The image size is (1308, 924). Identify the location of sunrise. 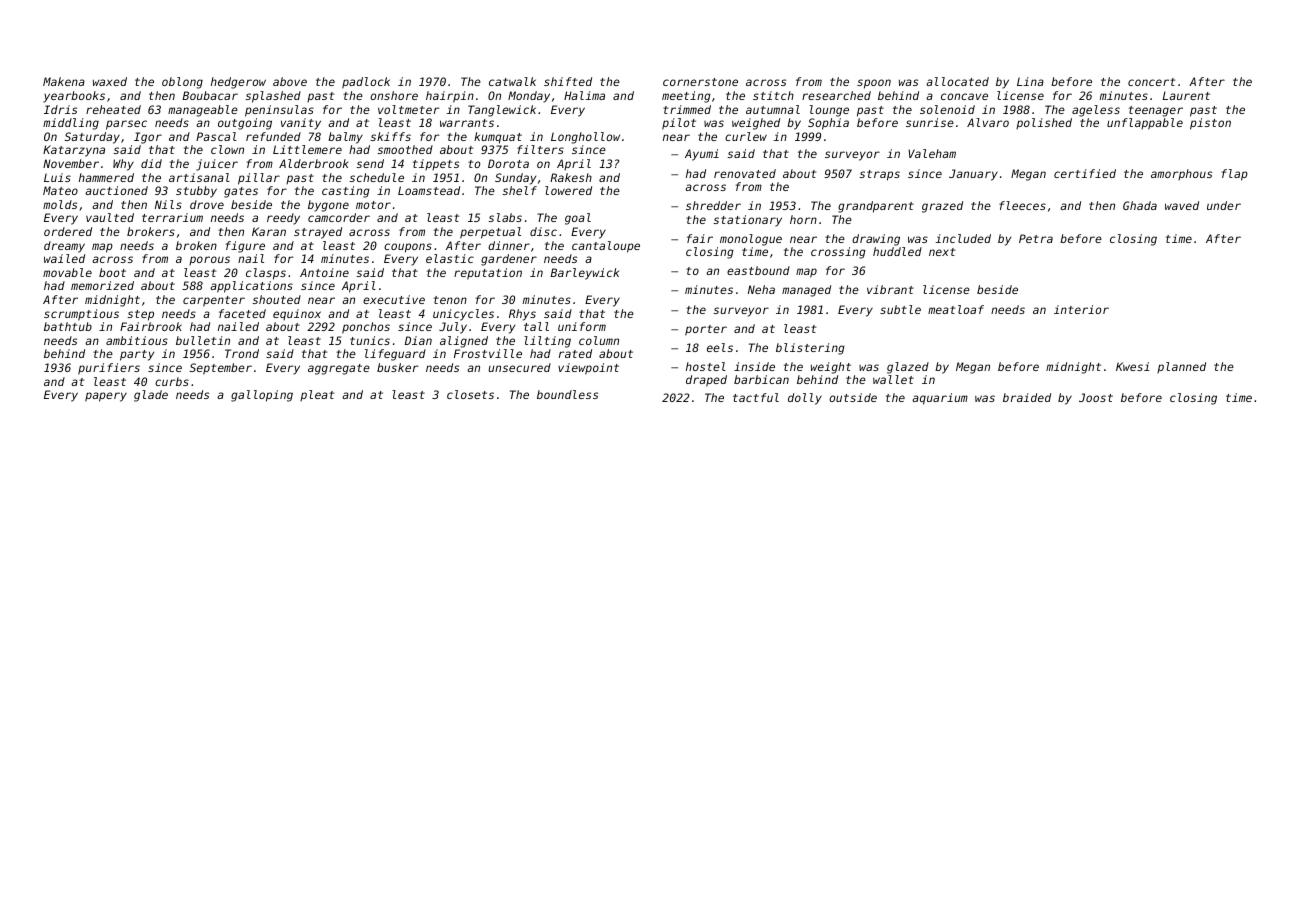
(930, 122).
